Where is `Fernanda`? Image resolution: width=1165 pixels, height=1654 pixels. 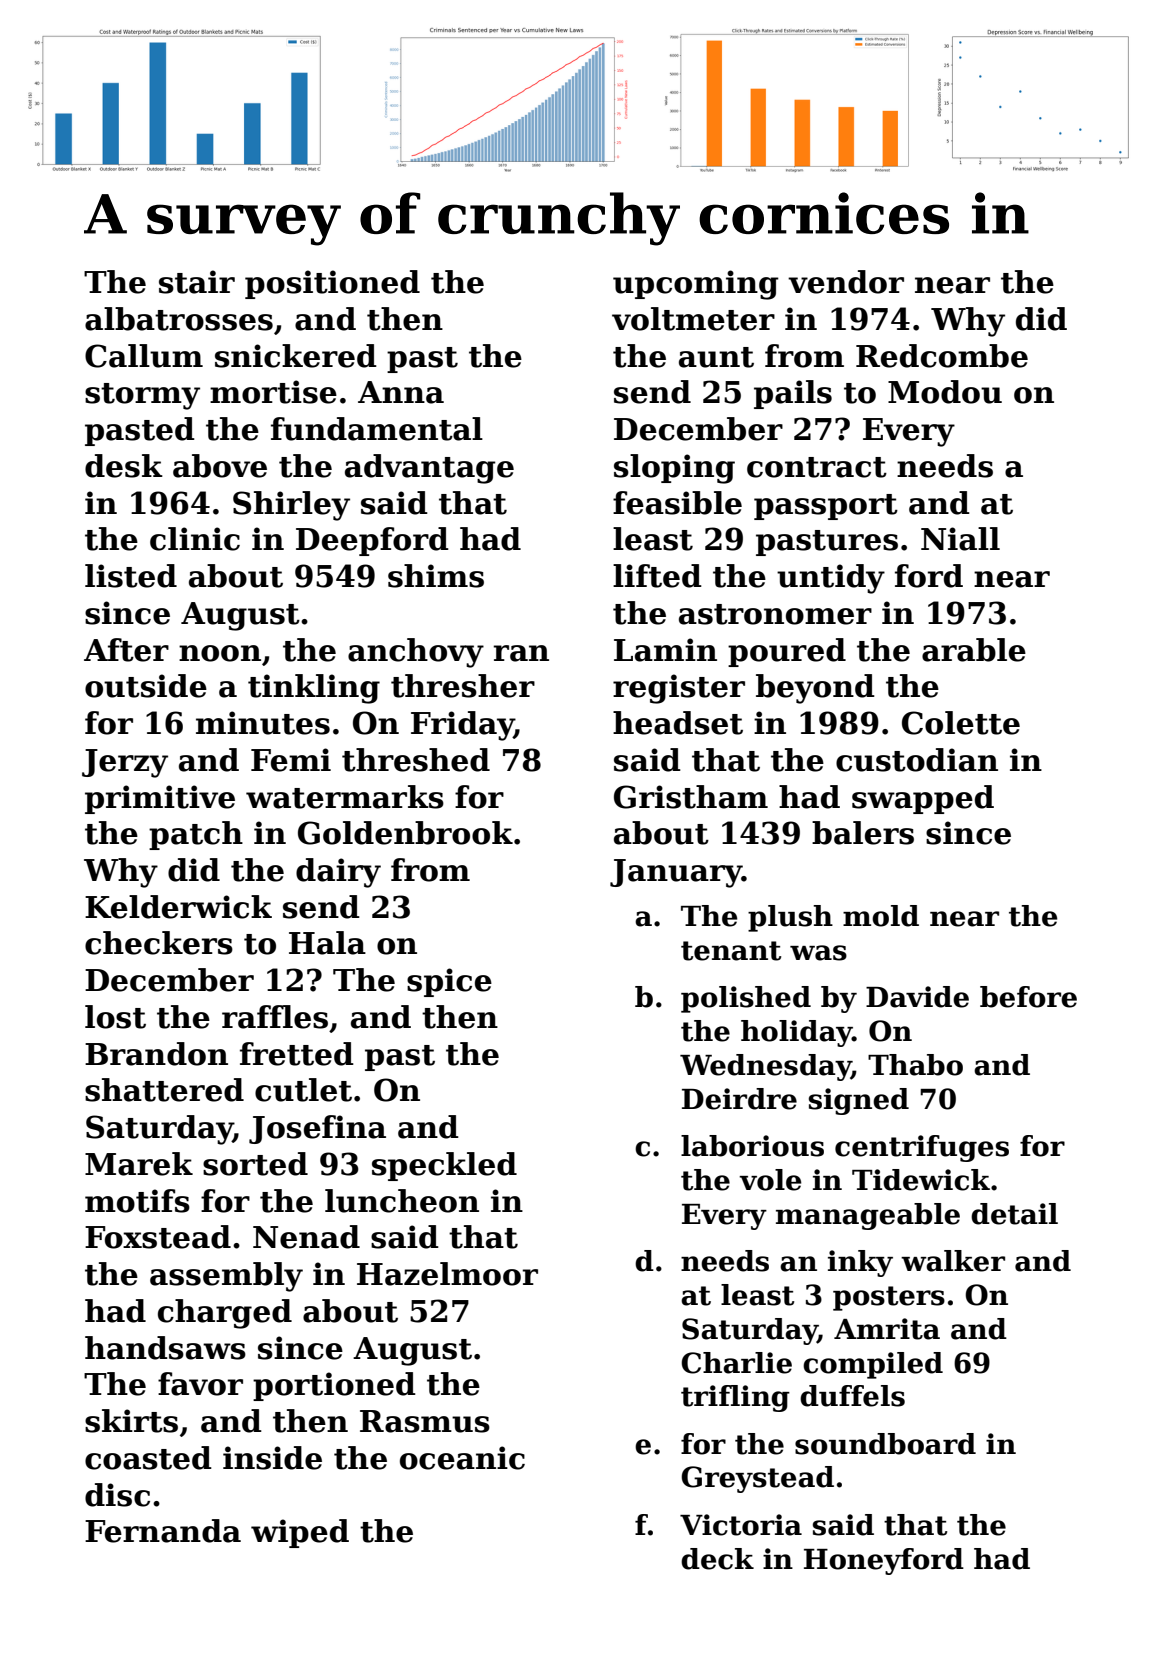 Fernanda is located at coordinates (163, 1531).
